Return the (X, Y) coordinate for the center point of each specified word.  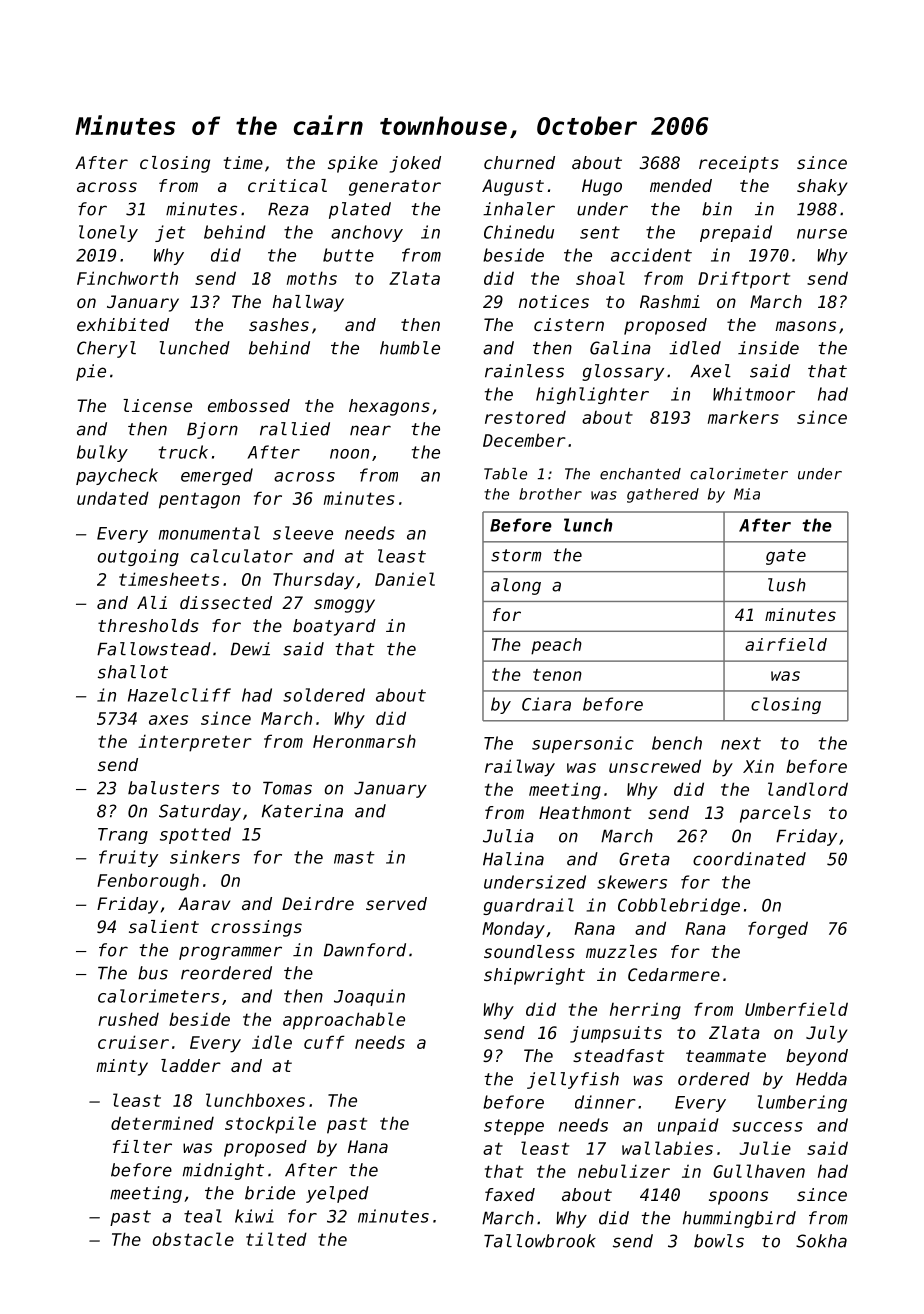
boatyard (334, 627)
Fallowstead (154, 649)
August (513, 187)
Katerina (302, 811)
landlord (808, 789)
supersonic (583, 744)
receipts (739, 164)
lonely (108, 233)
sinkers (205, 857)
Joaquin (369, 997)
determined (162, 1123)
